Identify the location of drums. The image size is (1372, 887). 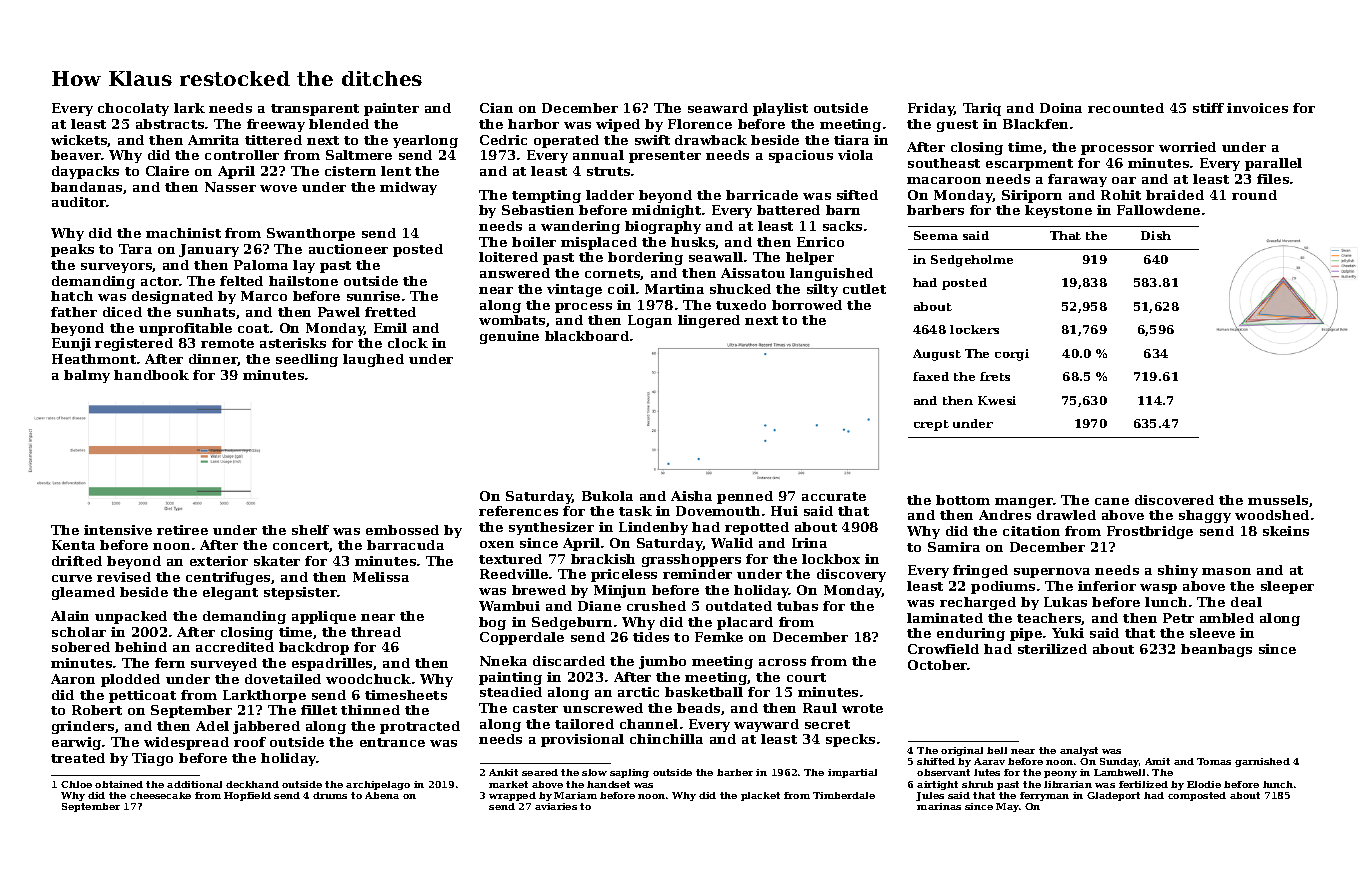
(330, 795).
